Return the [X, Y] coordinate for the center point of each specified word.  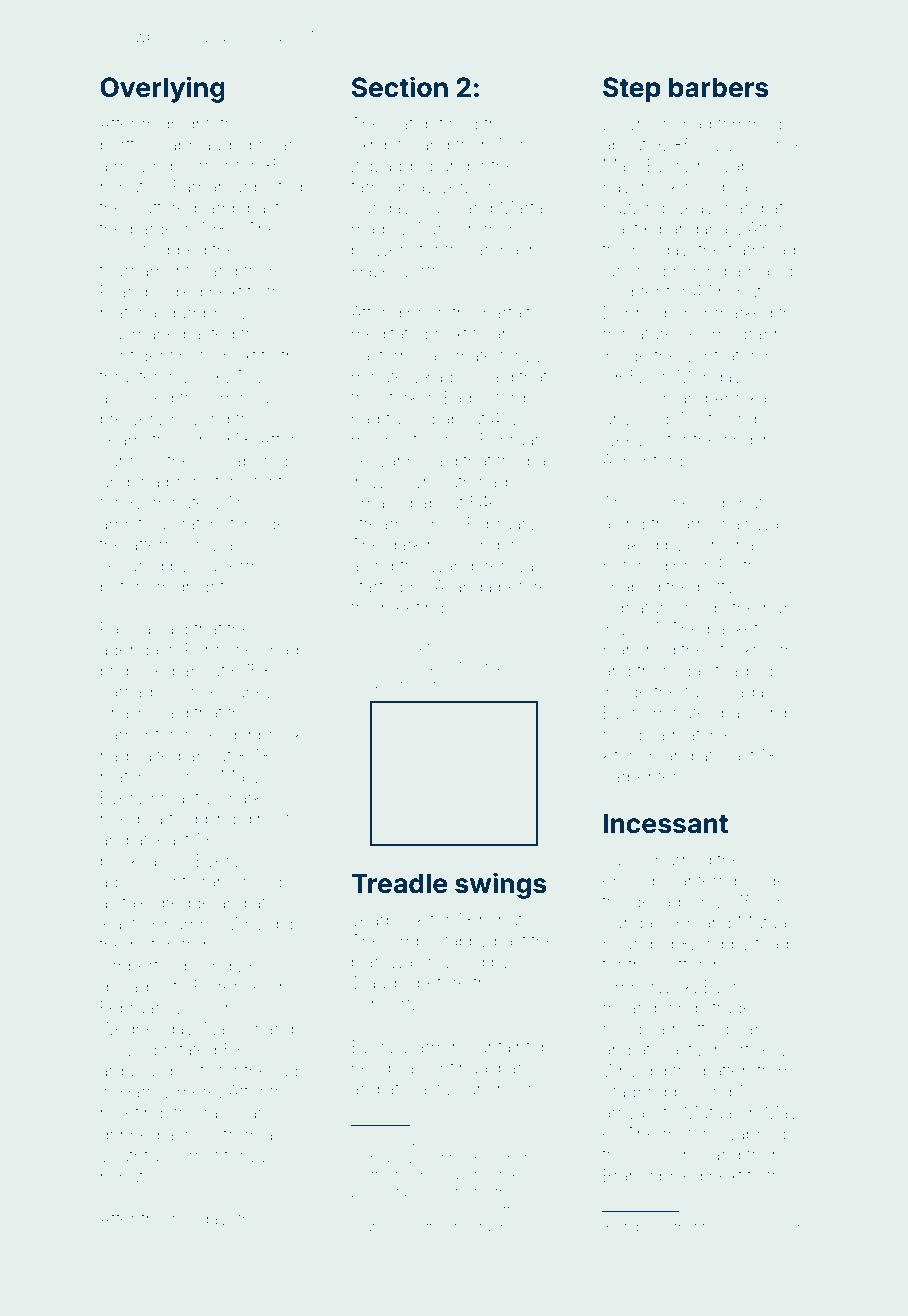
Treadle [399, 883]
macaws [442, 1193]
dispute [744, 504]
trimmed [750, 123]
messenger [472, 548]
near [276, 146]
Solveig [129, 1051]
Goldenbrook [251, 734]
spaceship [753, 714]
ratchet [208, 523]
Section [399, 87]
